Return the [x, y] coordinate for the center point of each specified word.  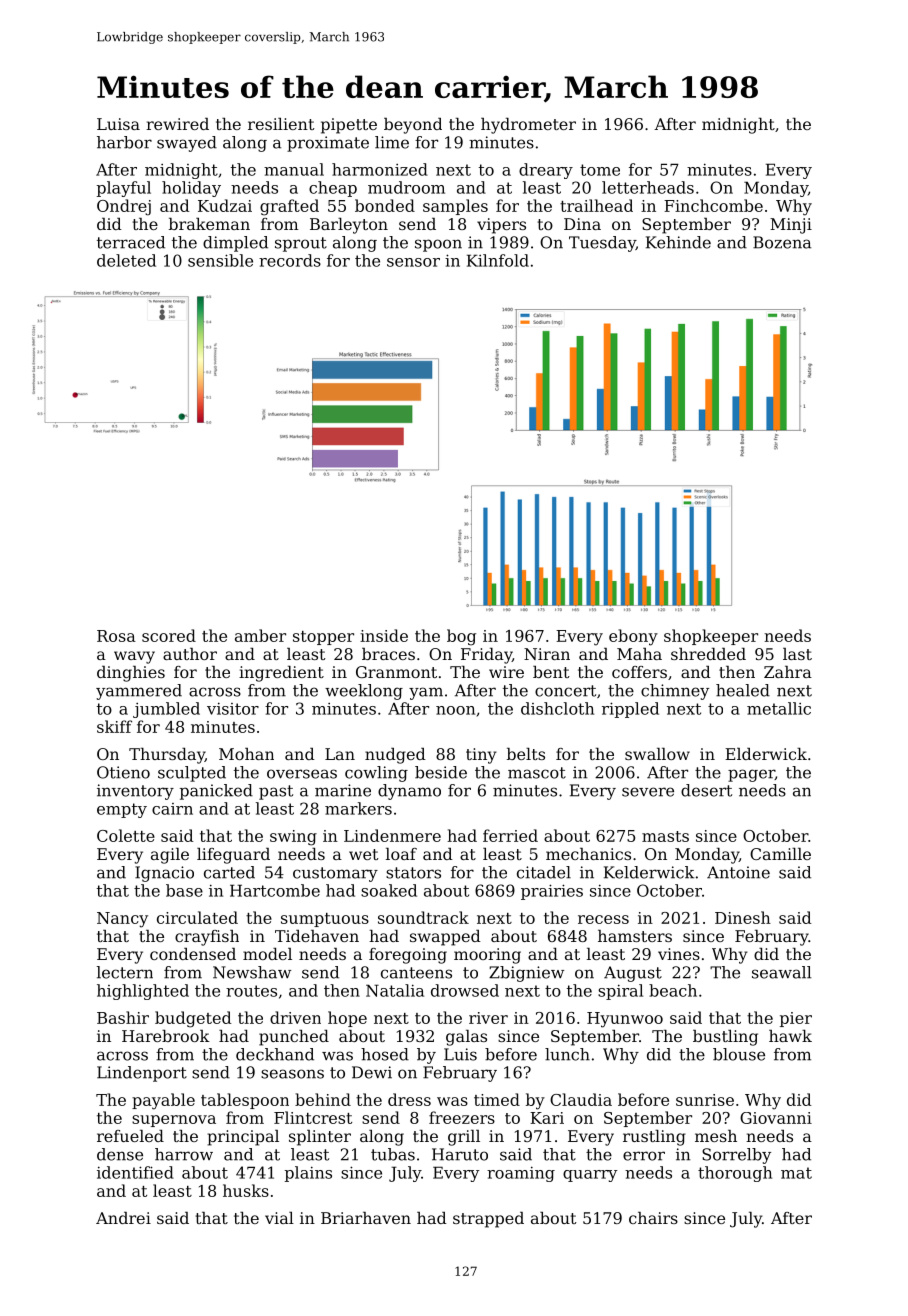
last [797, 654]
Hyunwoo [625, 1020]
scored [169, 635]
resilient [281, 124]
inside [384, 635]
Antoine [738, 872]
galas [466, 1038]
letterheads [648, 187]
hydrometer [528, 126]
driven [295, 1017]
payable [163, 1101]
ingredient [281, 674]
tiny [481, 756]
